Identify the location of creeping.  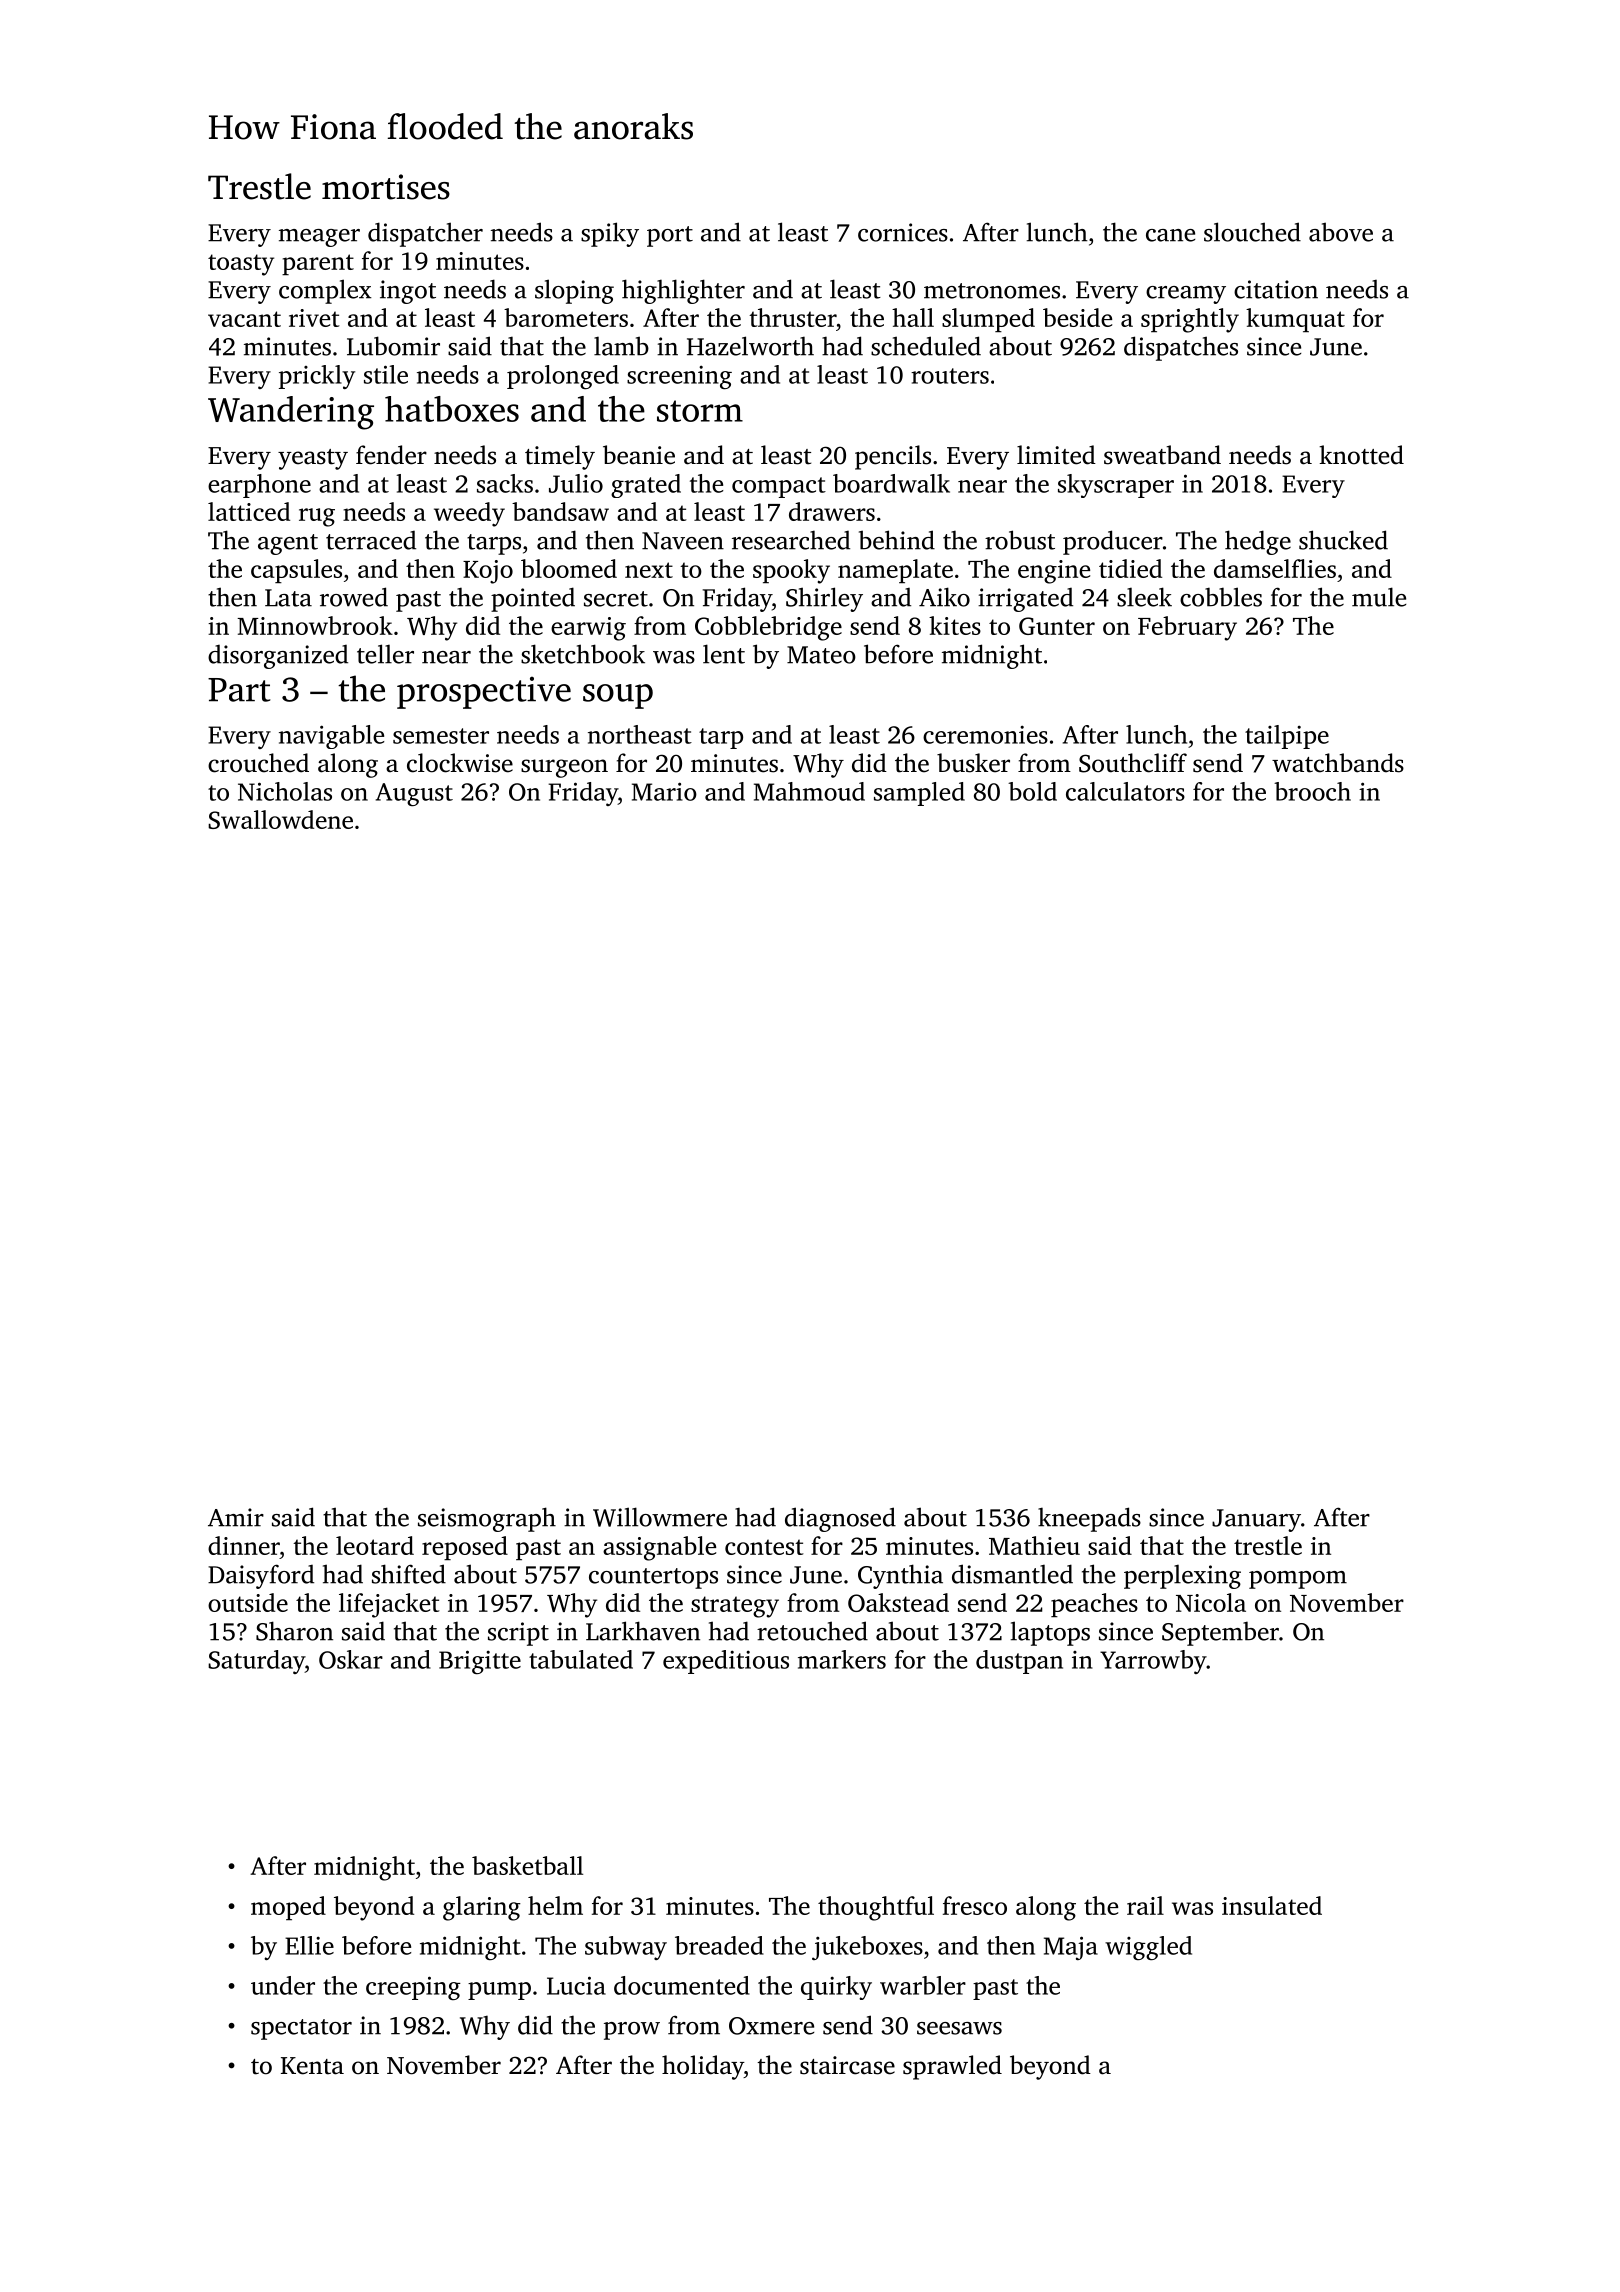
(413, 1988).
